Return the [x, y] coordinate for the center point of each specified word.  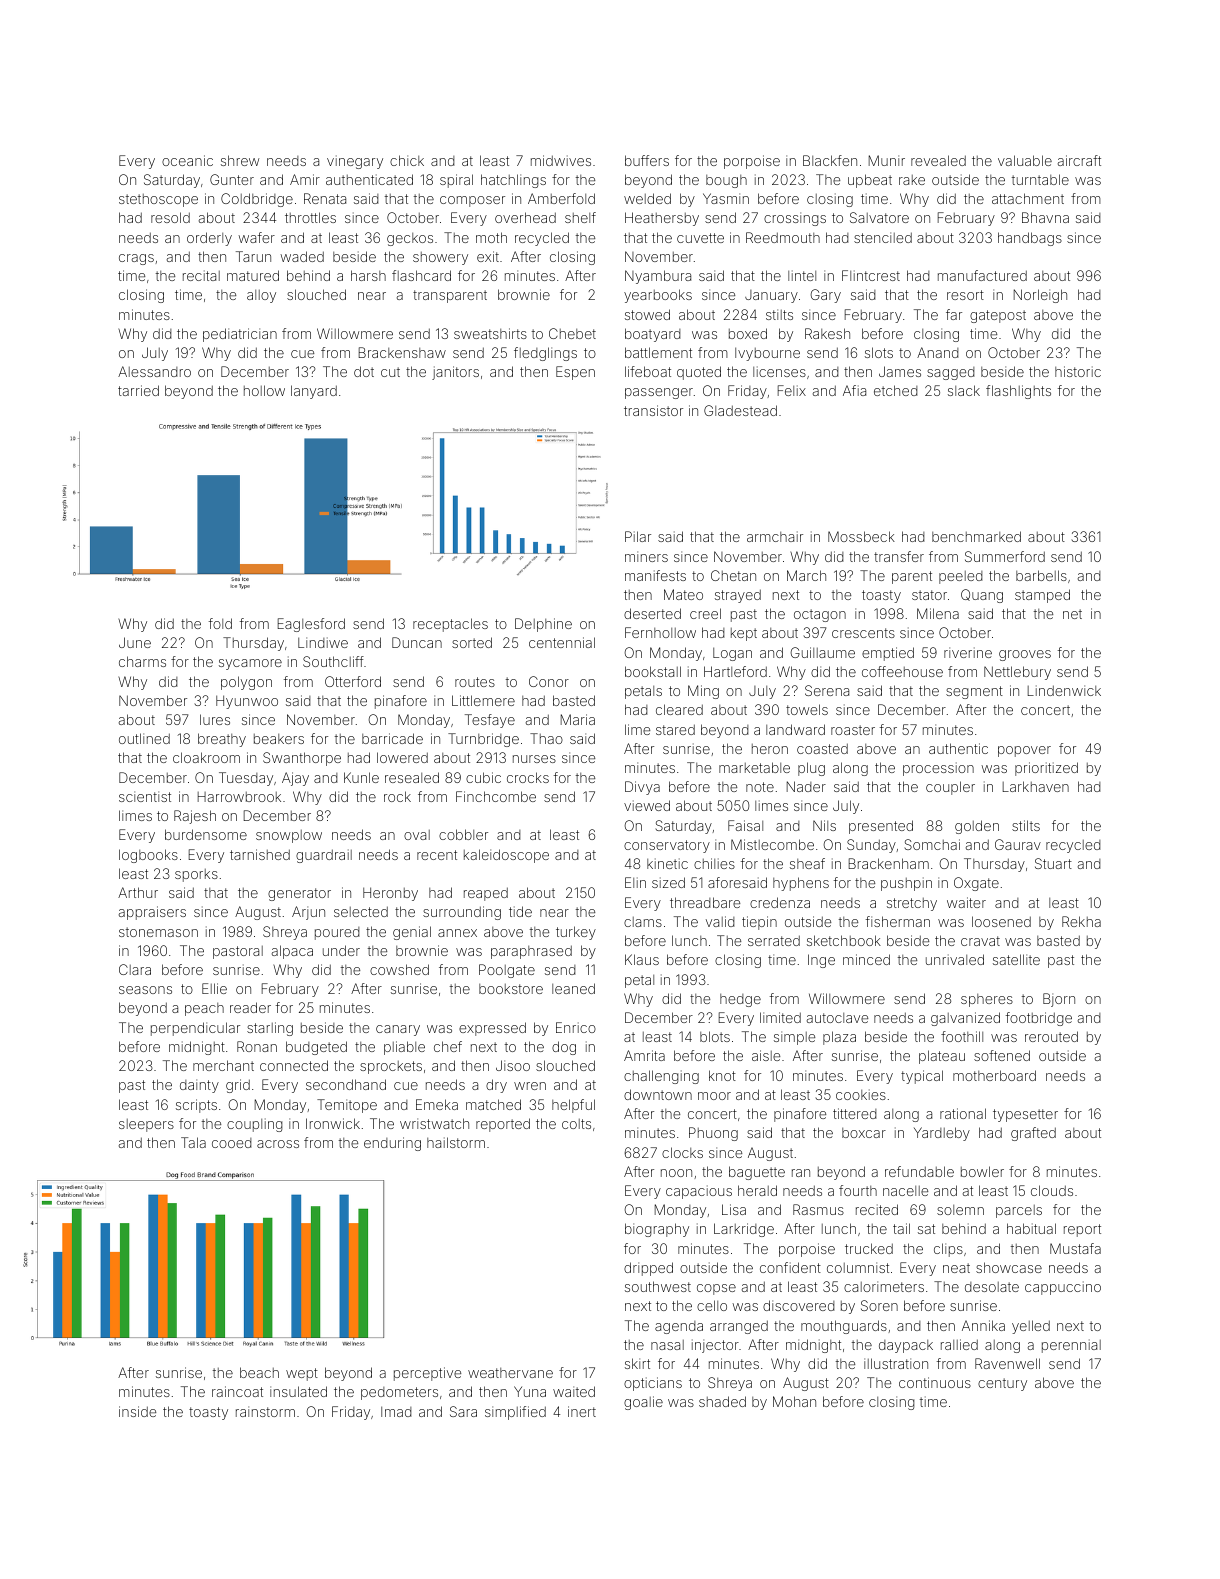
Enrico [576, 1027]
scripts [196, 1106]
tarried [138, 390]
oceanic [187, 160]
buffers [647, 160]
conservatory [667, 846]
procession [938, 769]
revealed [938, 160]
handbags [1030, 239]
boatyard [653, 335]
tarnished [260, 854]
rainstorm [265, 1411]
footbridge [1039, 1019]
